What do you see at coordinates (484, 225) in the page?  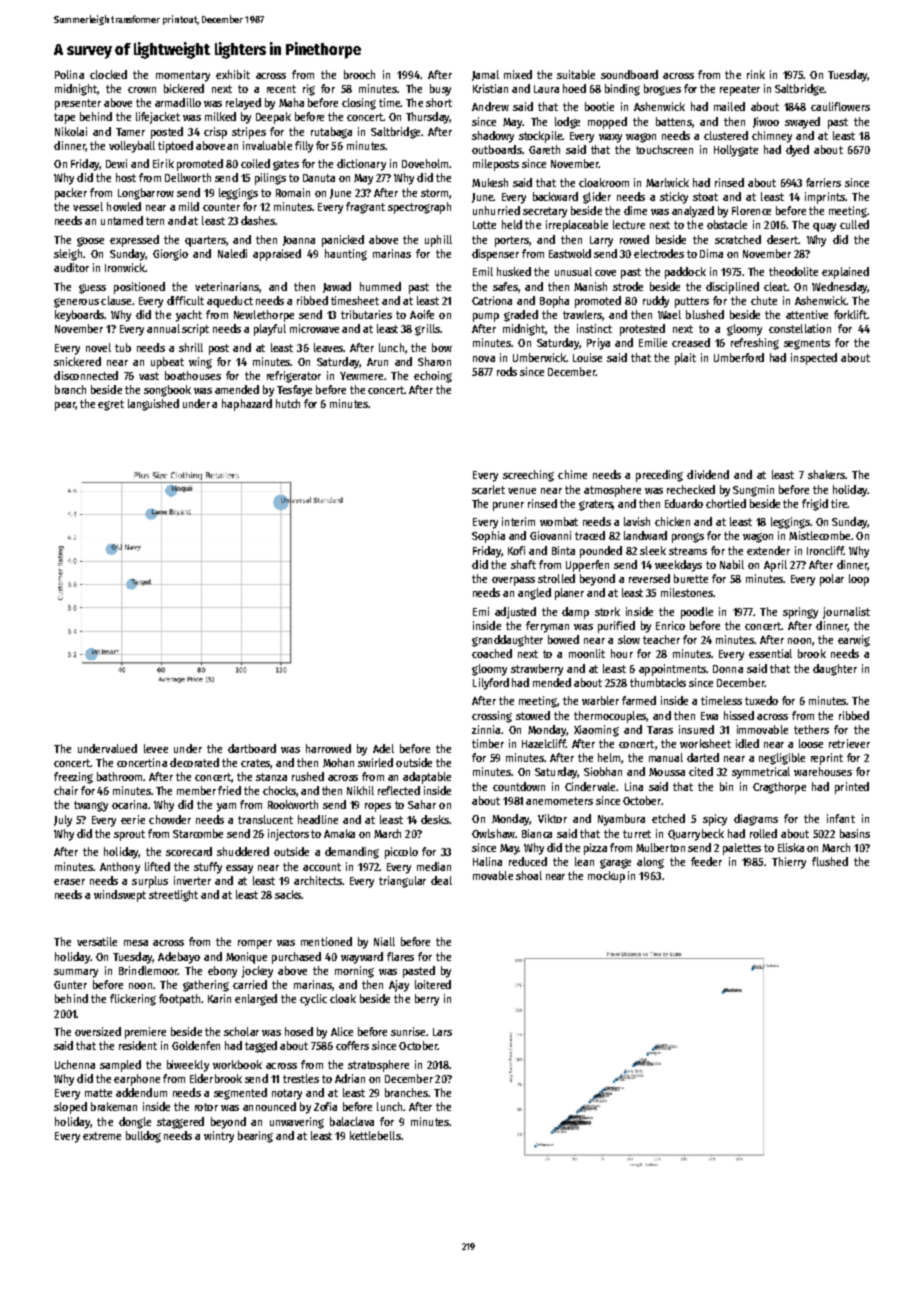 I see `Lotte` at bounding box center [484, 225].
